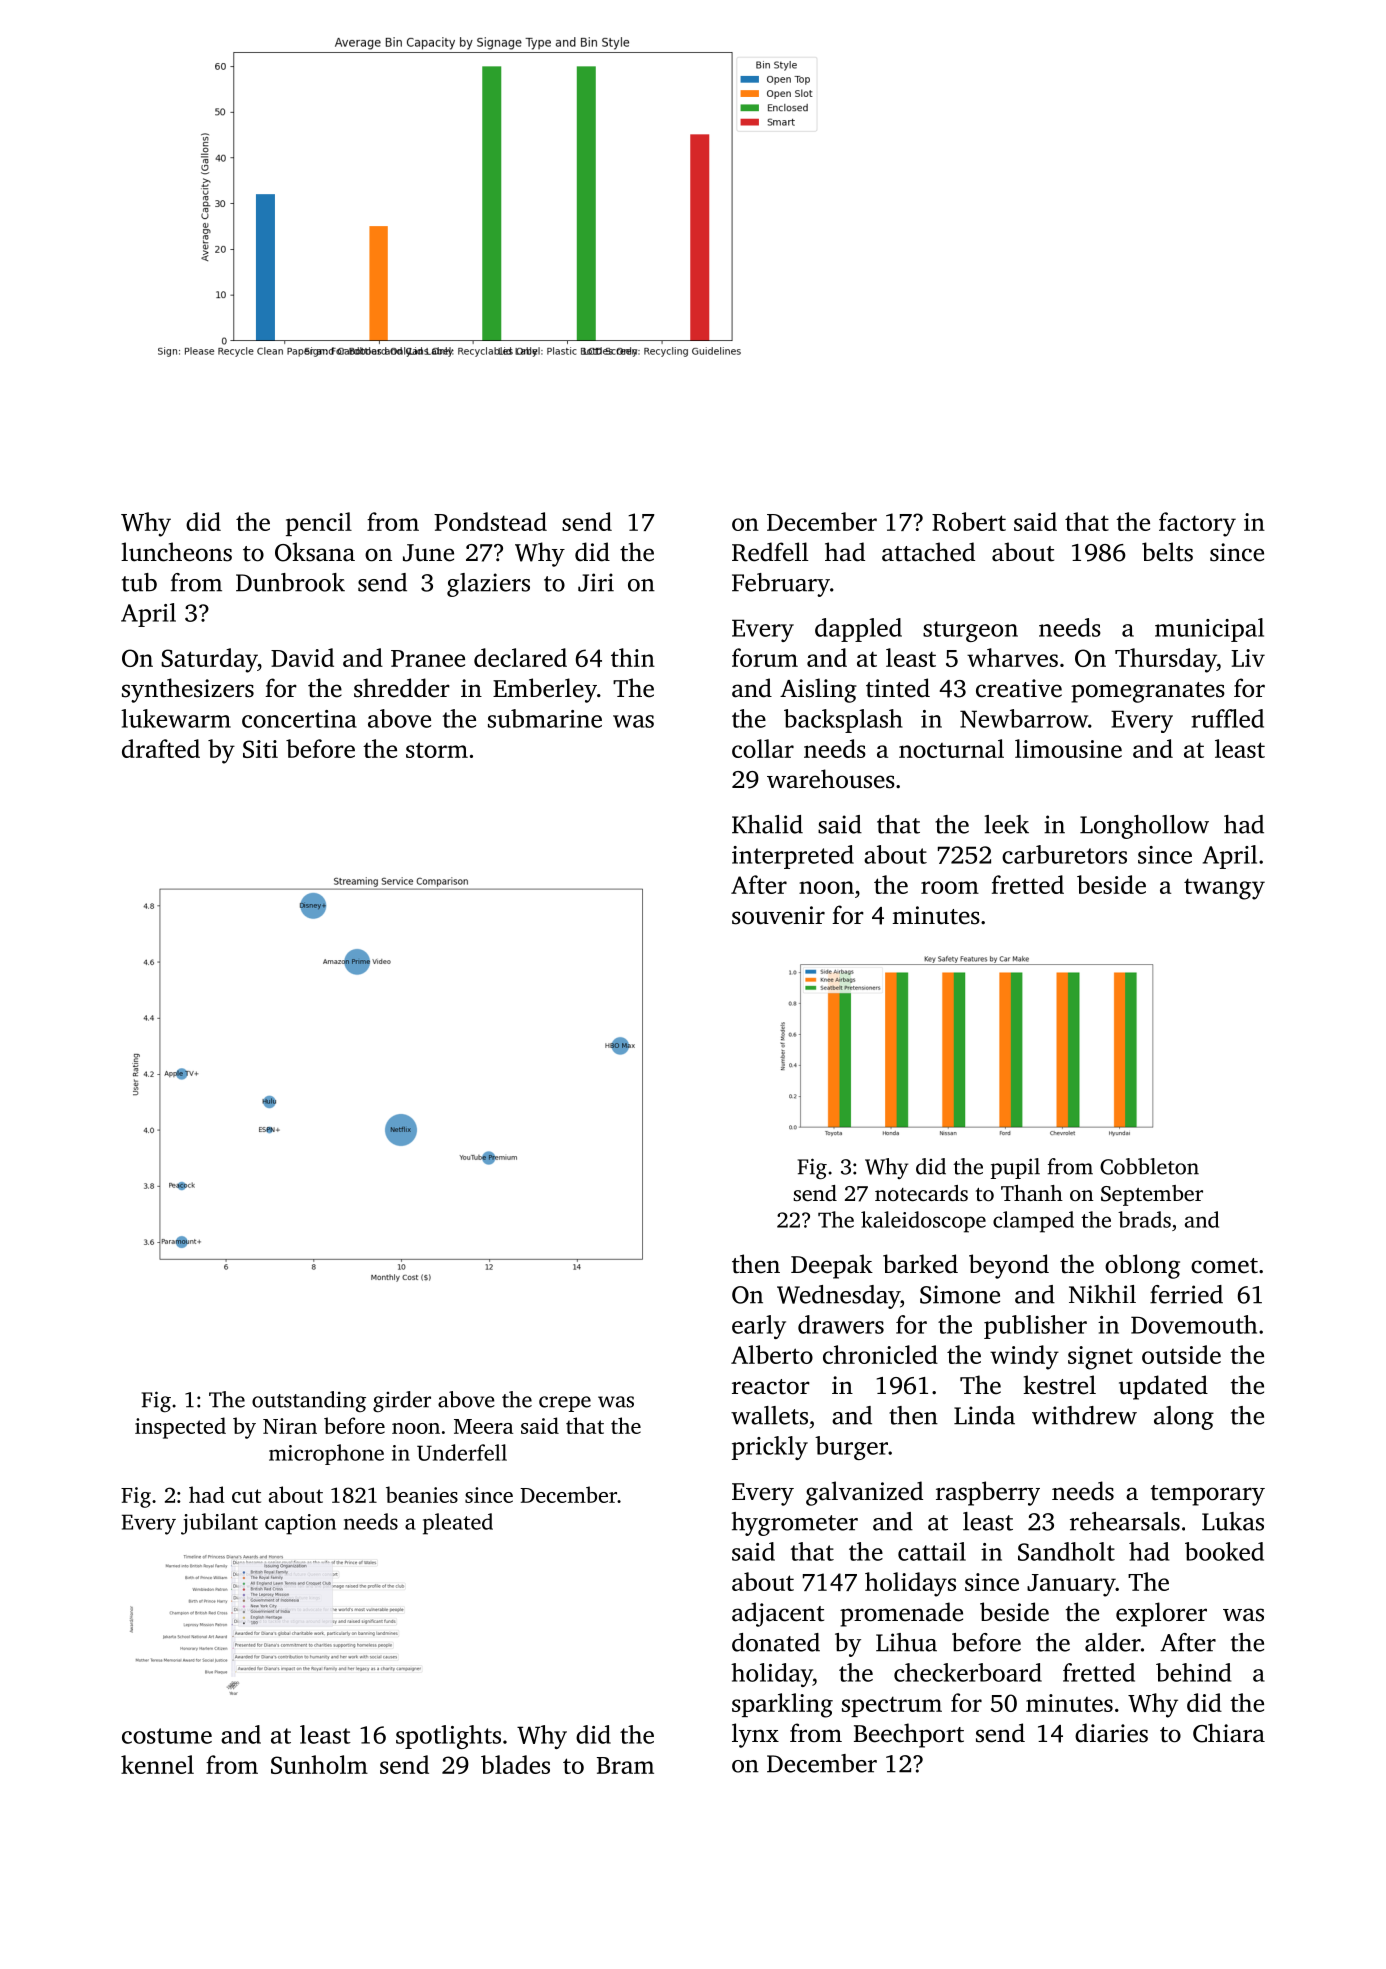 This screenshot has width=1386, height=1969. I want to click on souvenir, so click(778, 915).
